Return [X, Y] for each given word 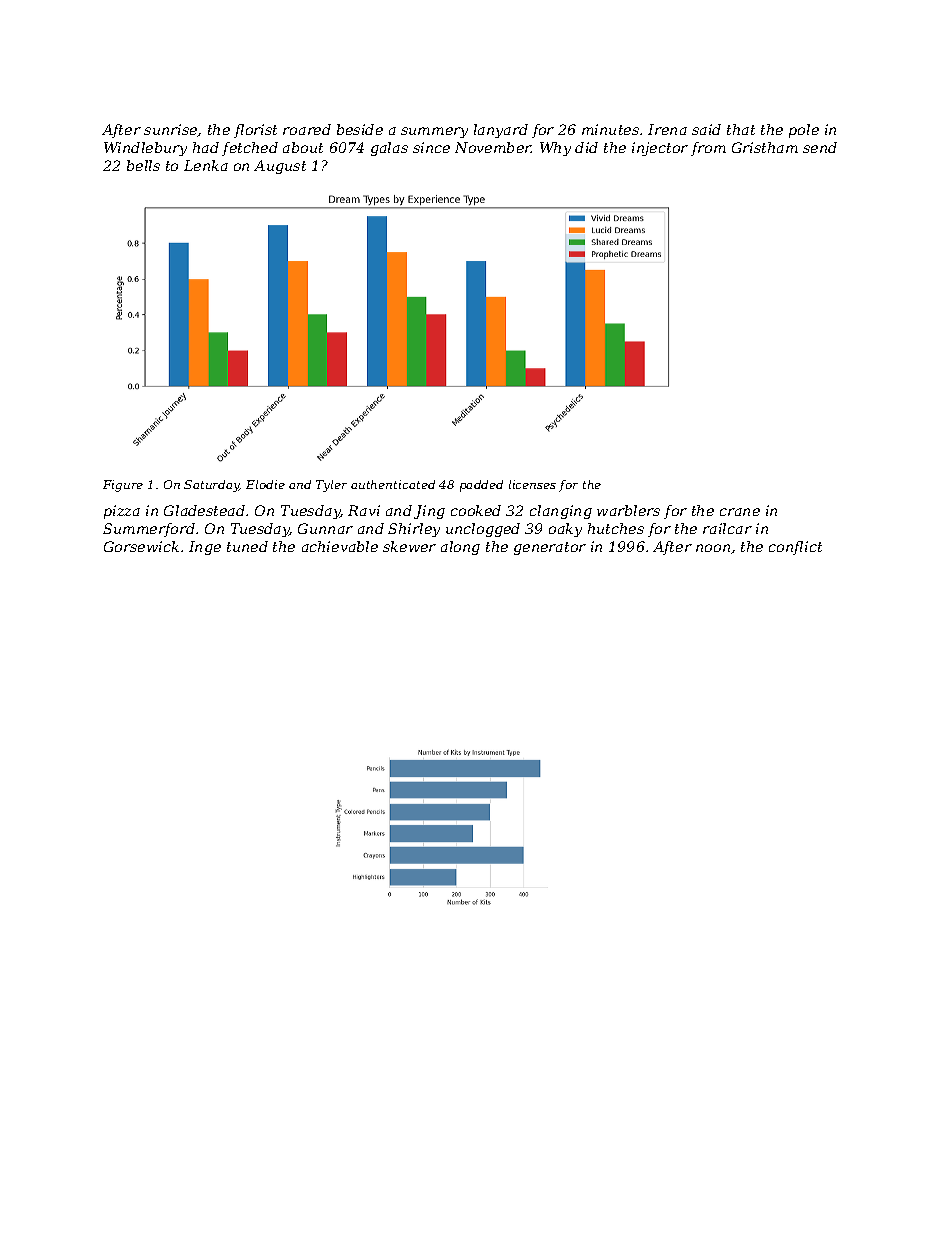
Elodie [265, 484]
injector [660, 149]
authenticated [393, 484]
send [820, 147]
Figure [123, 486]
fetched [250, 149]
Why [555, 149]
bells [143, 165]
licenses [532, 484]
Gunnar [325, 528]
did [586, 147]
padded [481, 486]
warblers [628, 510]
